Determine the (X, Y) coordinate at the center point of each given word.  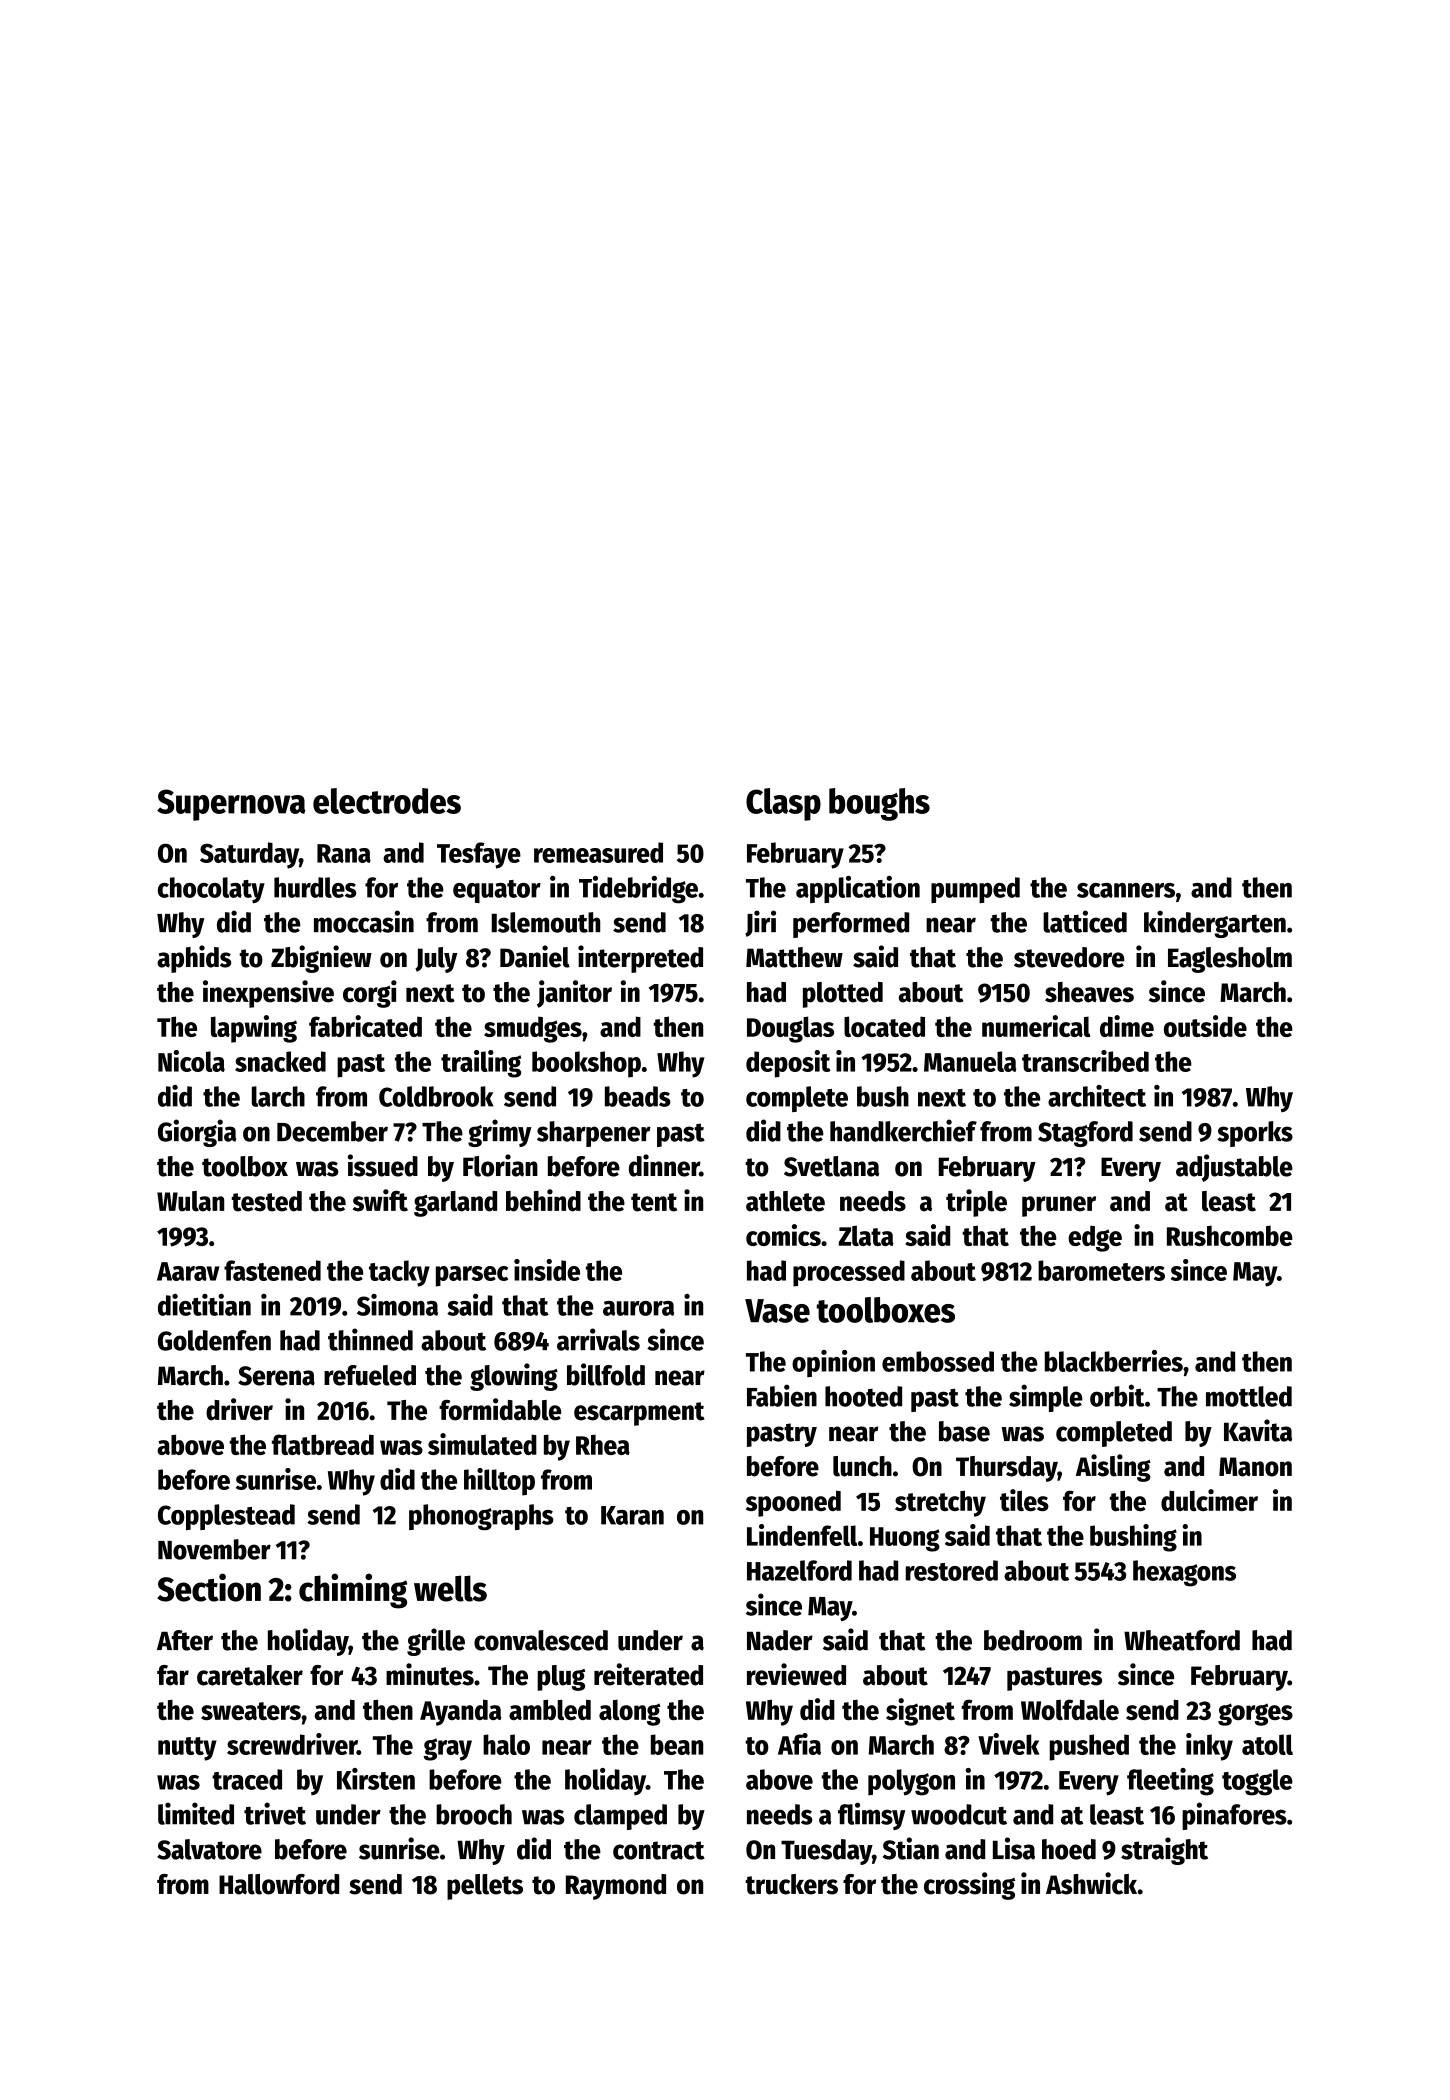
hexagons (1184, 1573)
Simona (397, 1305)
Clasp (783, 804)
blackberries (1114, 1361)
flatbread (323, 1444)
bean (677, 1744)
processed (849, 1273)
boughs (879, 804)
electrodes (387, 801)
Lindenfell (802, 1535)
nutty (187, 1749)
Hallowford (279, 1884)
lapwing (254, 1029)
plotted (843, 995)
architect (1097, 1096)
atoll (1267, 1744)
